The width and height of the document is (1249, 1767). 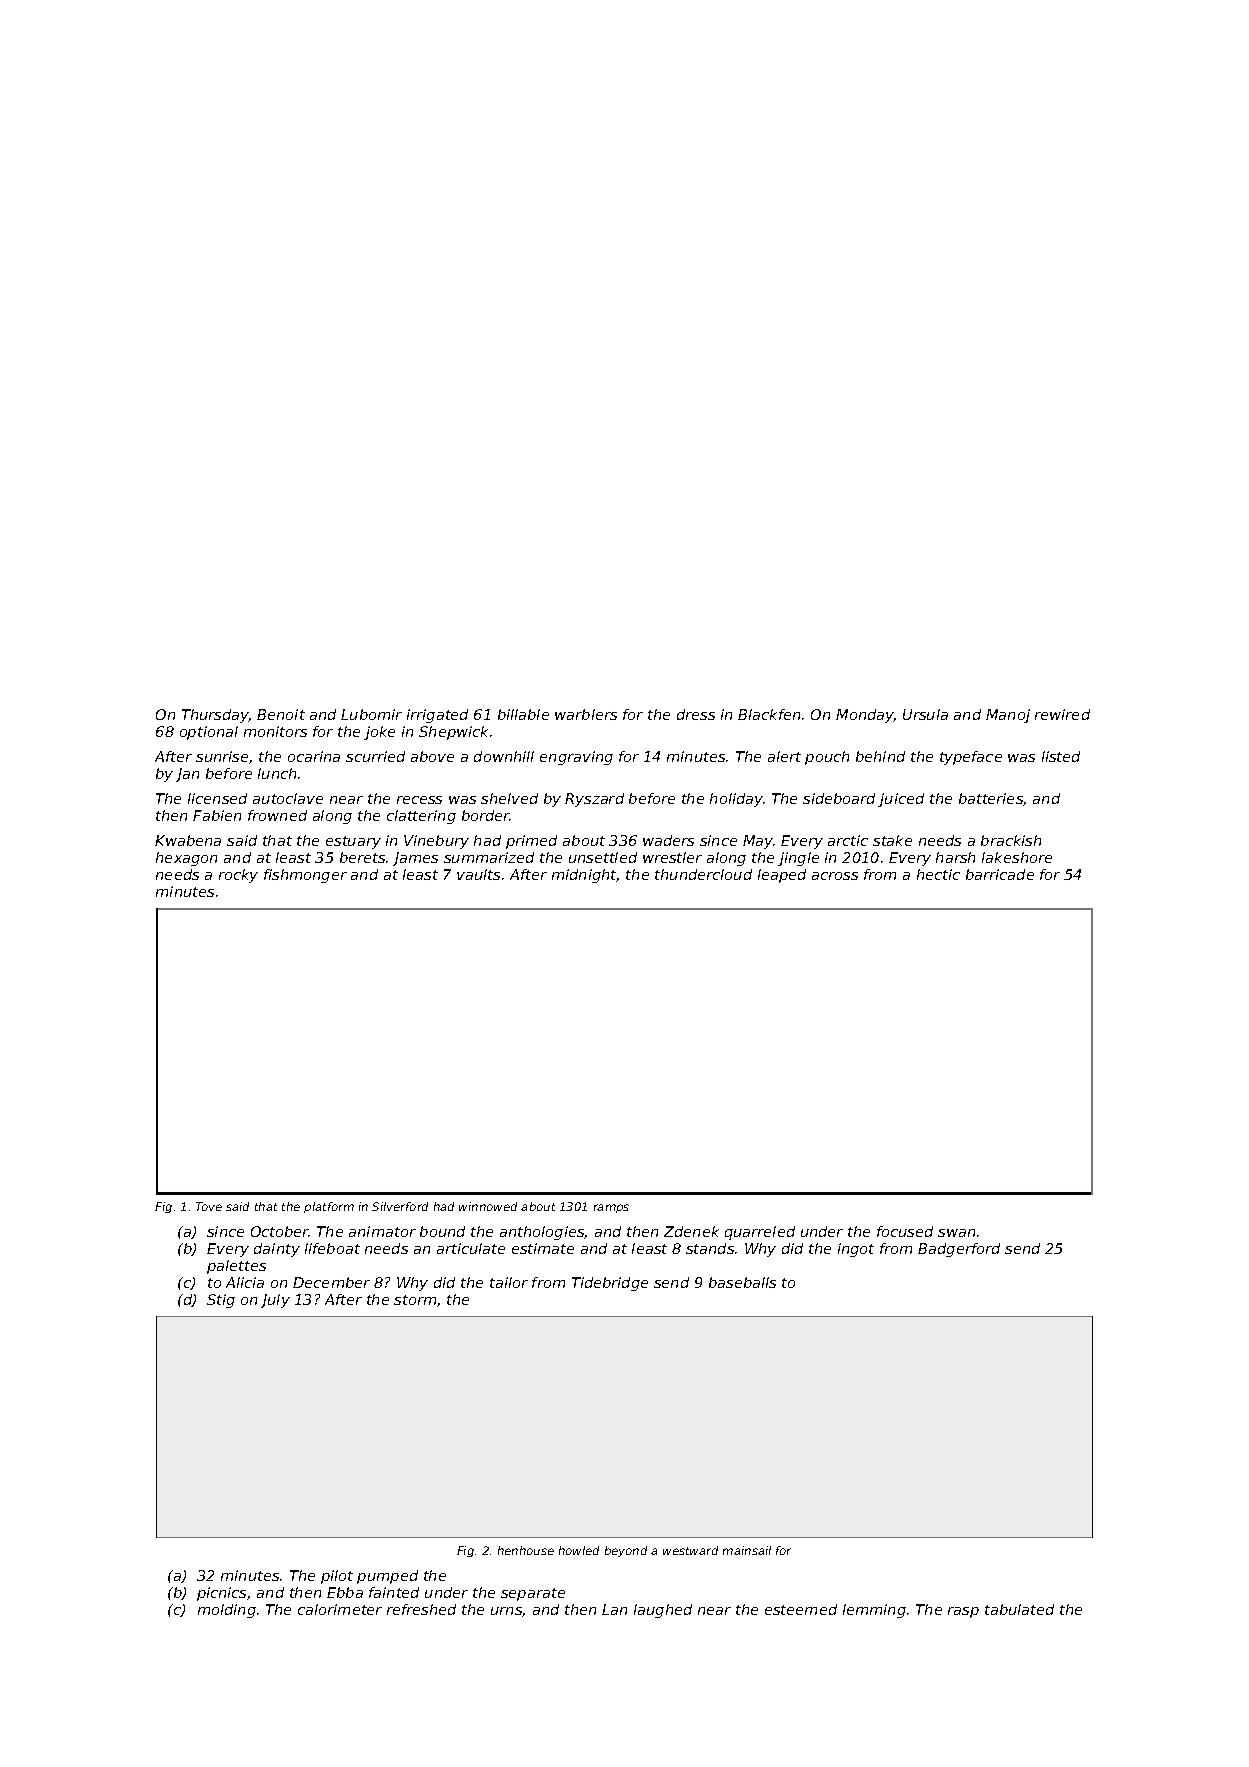 What do you see at coordinates (188, 840) in the document?
I see `Kwabena` at bounding box center [188, 840].
